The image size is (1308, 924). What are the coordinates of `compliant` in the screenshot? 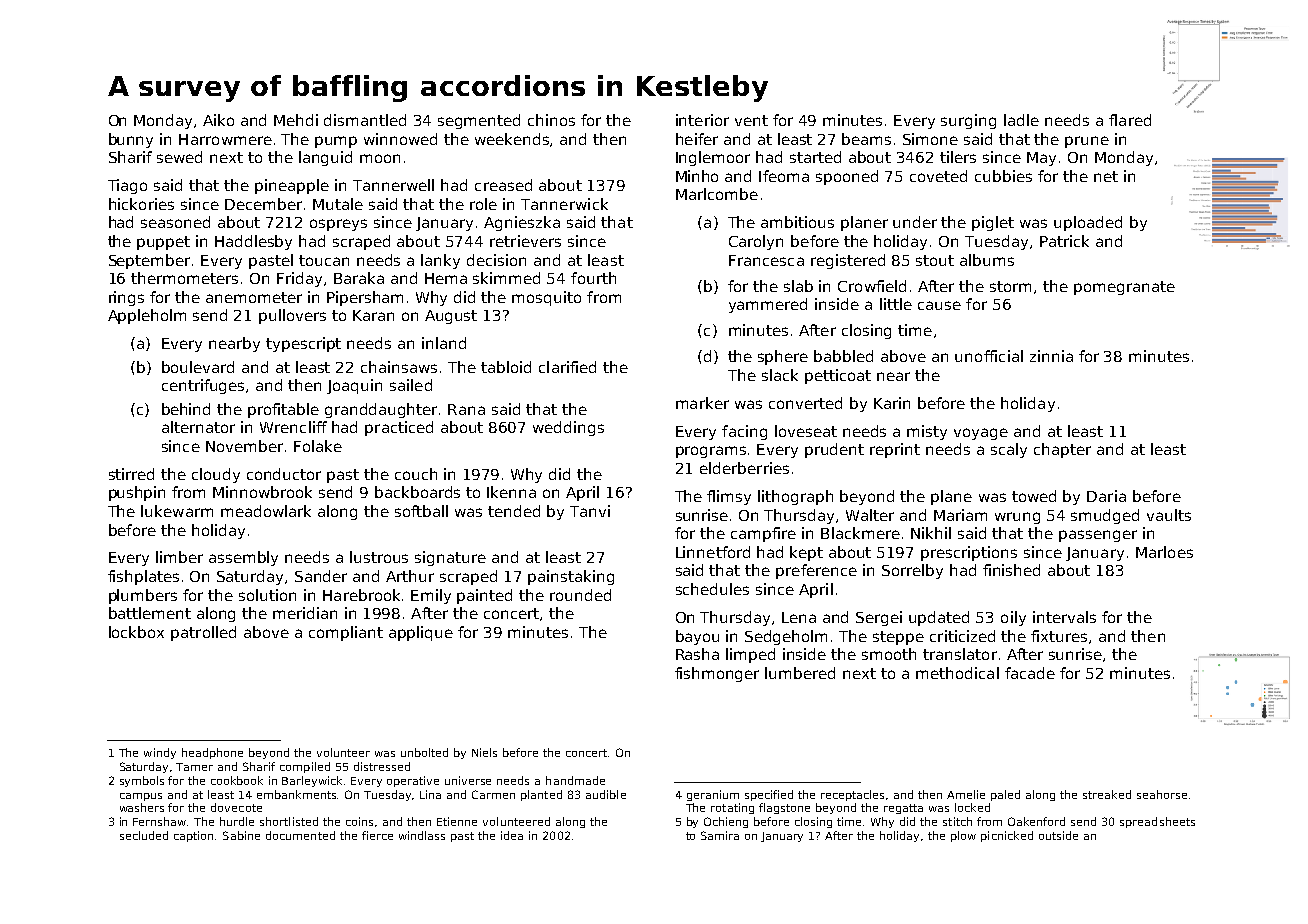 It's located at (346, 633).
